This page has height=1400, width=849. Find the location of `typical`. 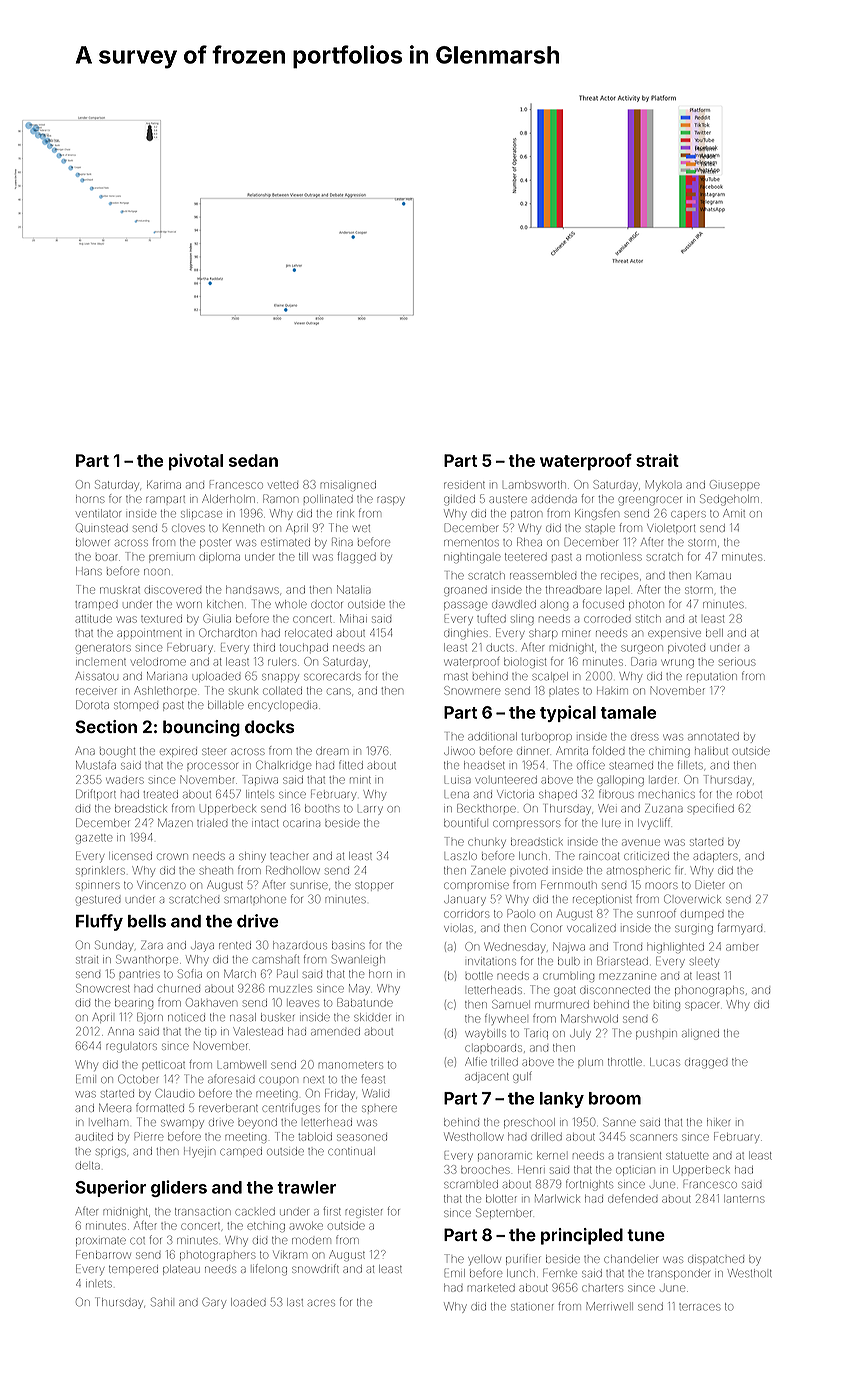

typical is located at coordinates (568, 713).
